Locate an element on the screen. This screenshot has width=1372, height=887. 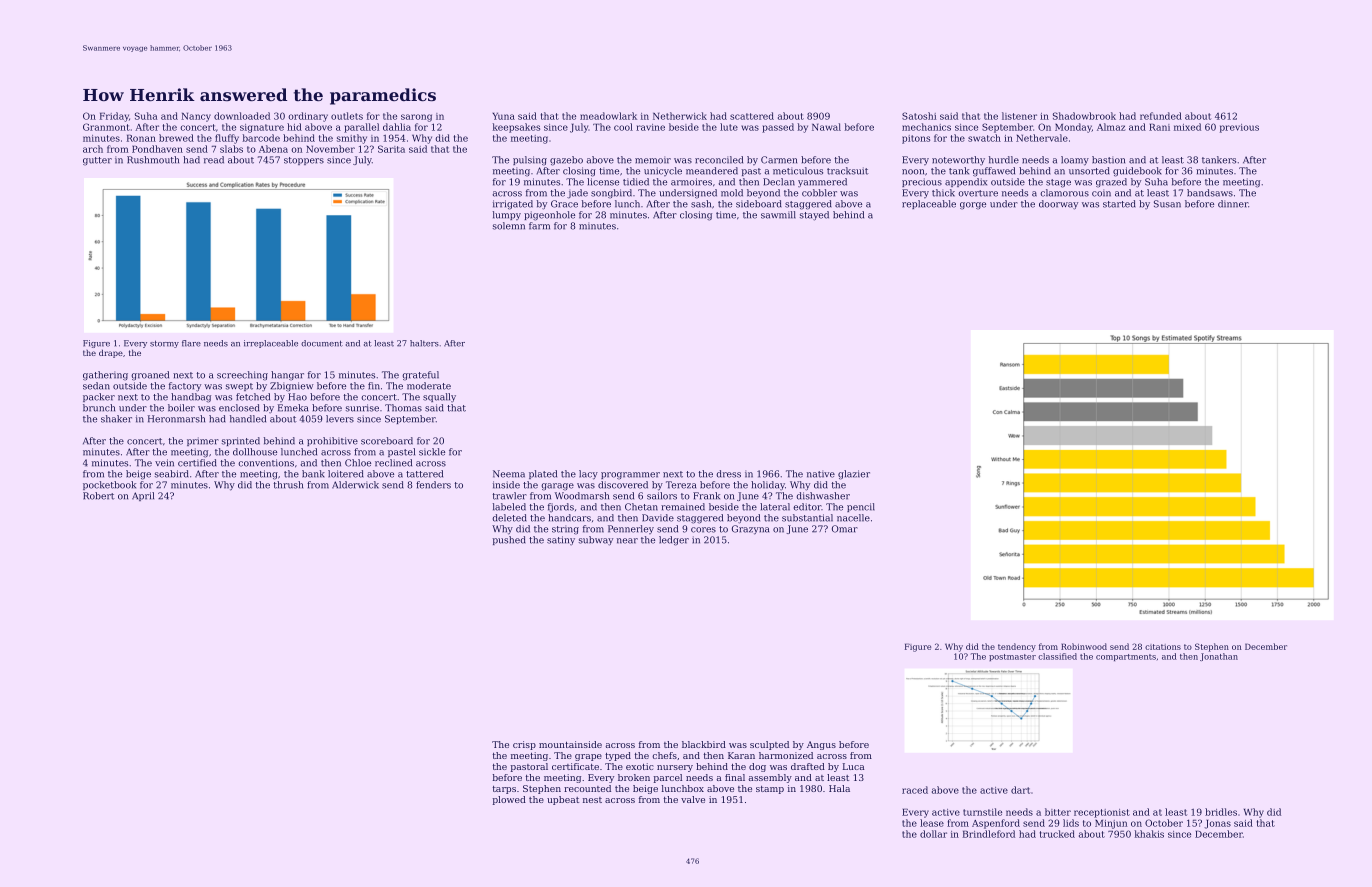
upbeat is located at coordinates (563, 800).
